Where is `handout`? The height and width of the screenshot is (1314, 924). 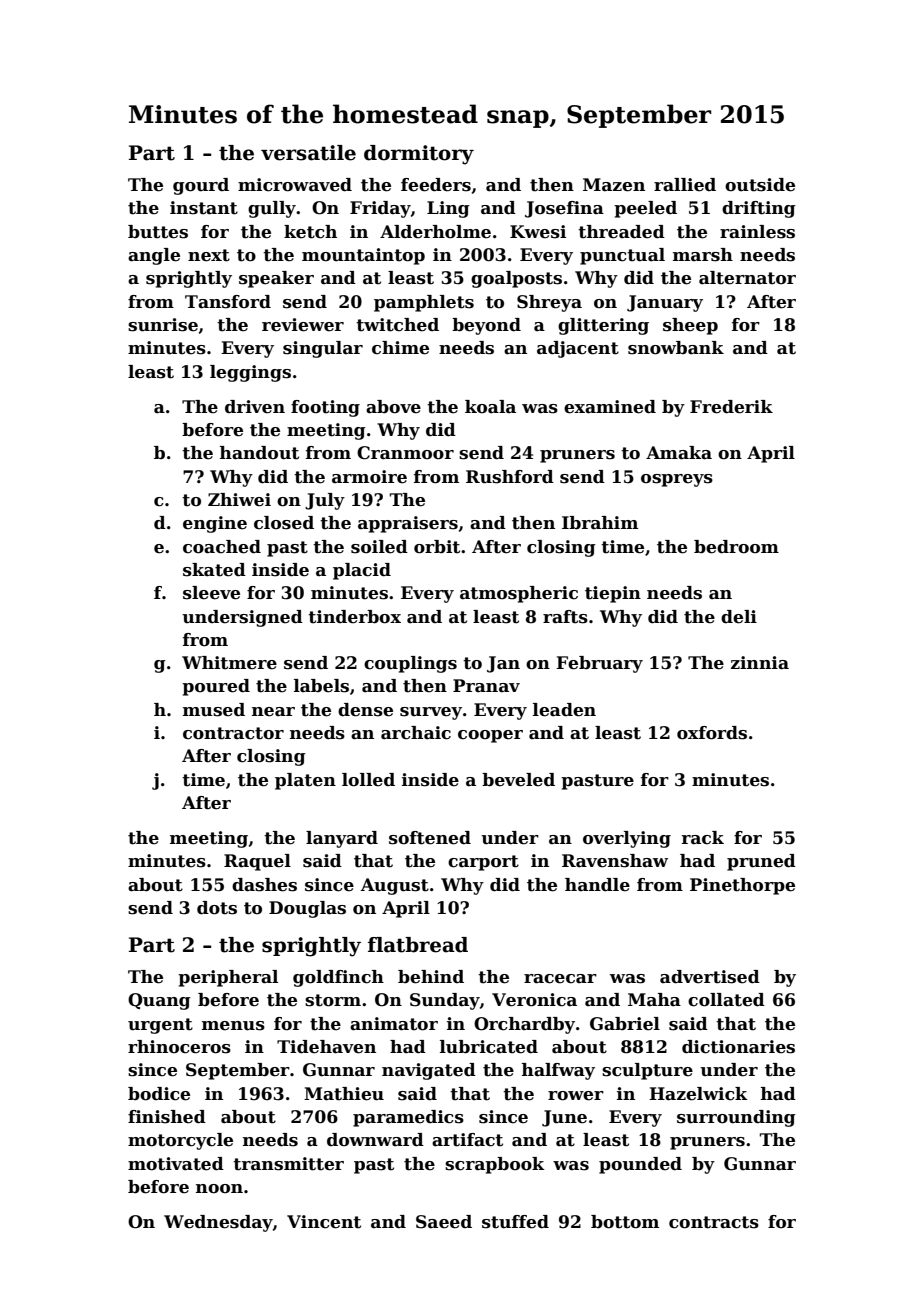 handout is located at coordinates (259, 453).
